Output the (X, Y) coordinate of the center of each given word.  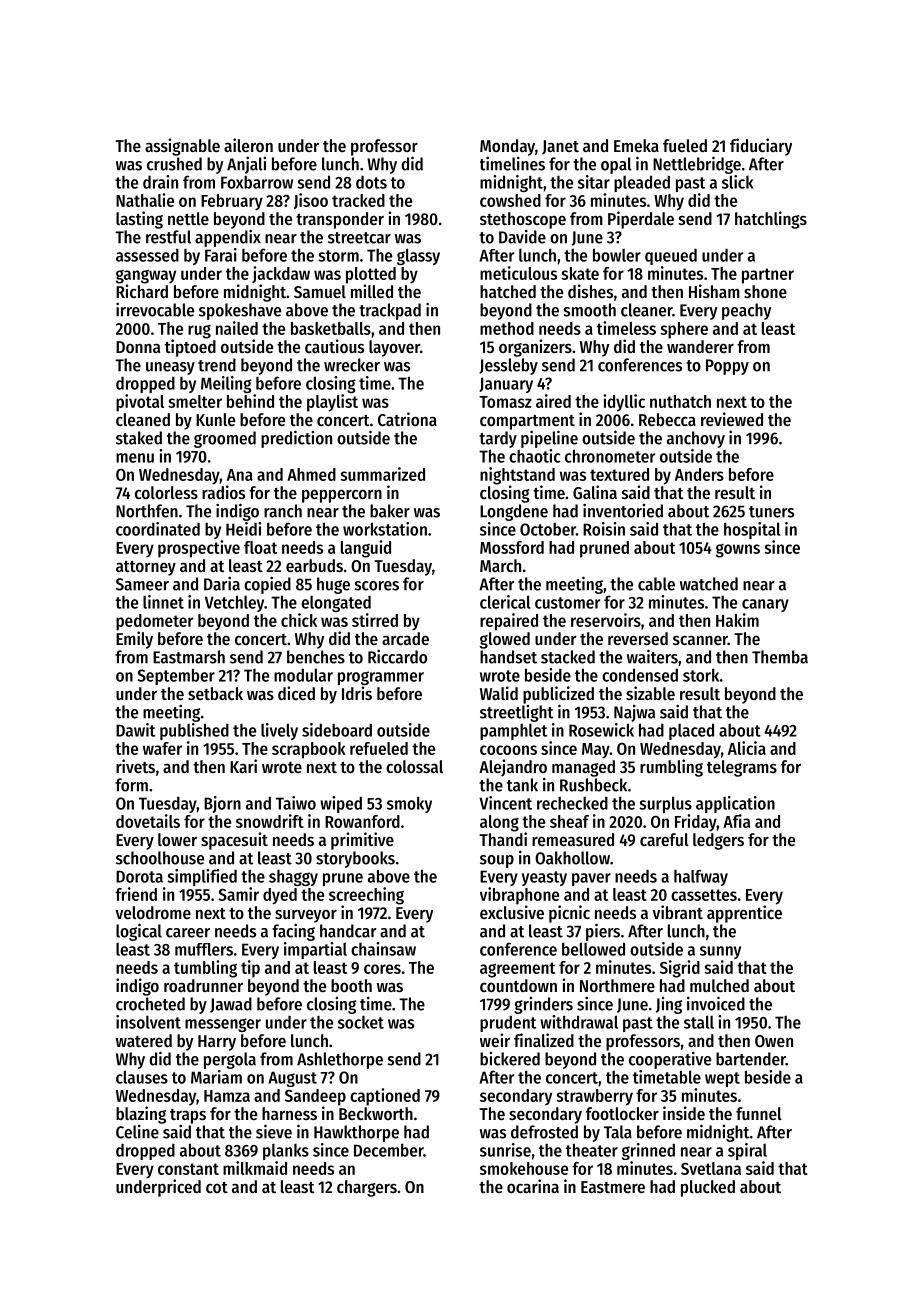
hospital (752, 530)
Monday (507, 147)
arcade (405, 638)
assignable (182, 147)
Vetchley (234, 603)
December (389, 1150)
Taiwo (296, 803)
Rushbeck (593, 785)
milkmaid (255, 1168)
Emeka (636, 145)
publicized (558, 695)
